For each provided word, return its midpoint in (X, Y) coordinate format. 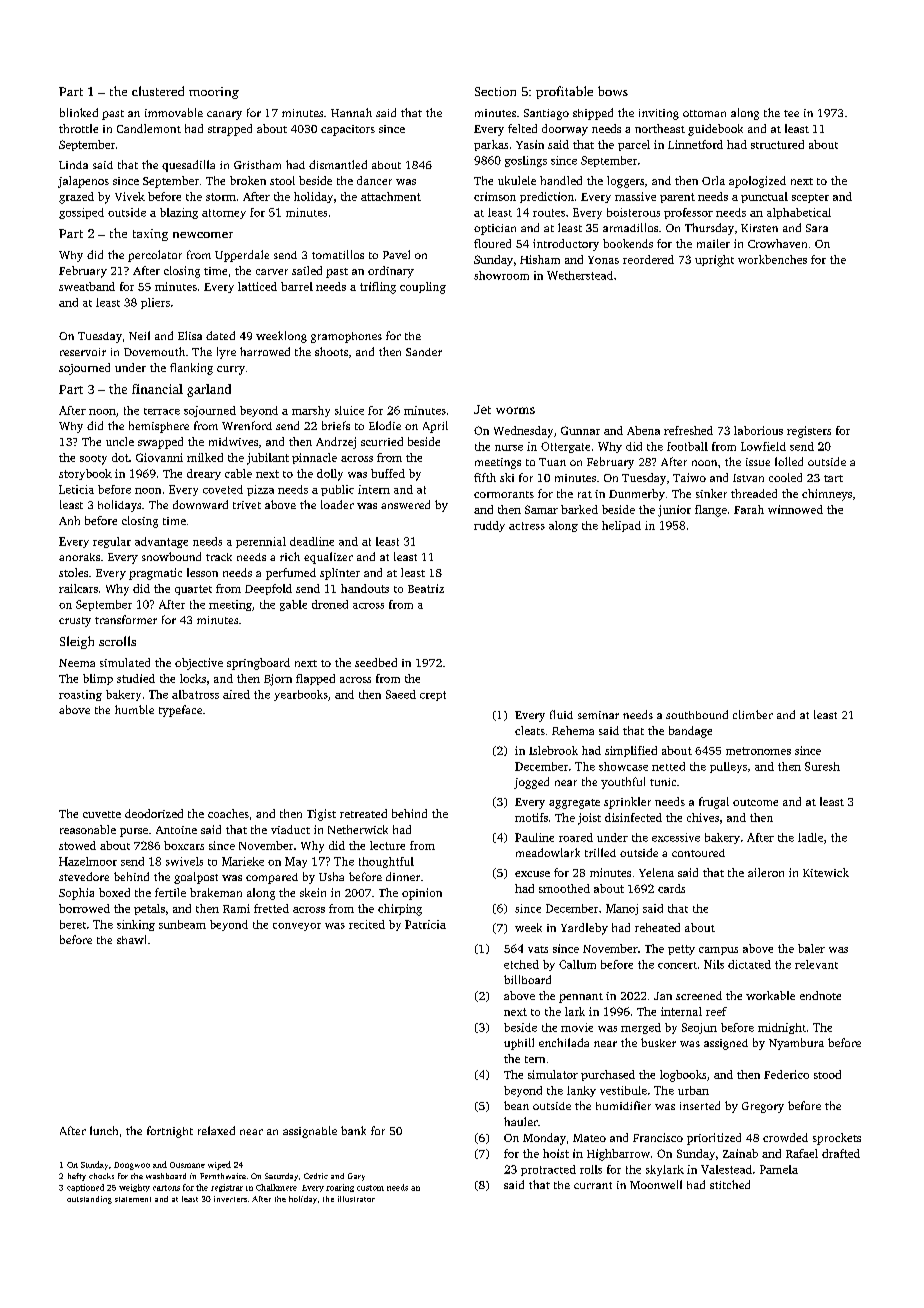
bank (353, 1130)
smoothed (564, 888)
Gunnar (580, 430)
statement (133, 1199)
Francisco (658, 1137)
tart (833, 478)
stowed (77, 845)
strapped (230, 130)
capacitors (348, 130)
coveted (223, 489)
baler (811, 948)
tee (791, 113)
